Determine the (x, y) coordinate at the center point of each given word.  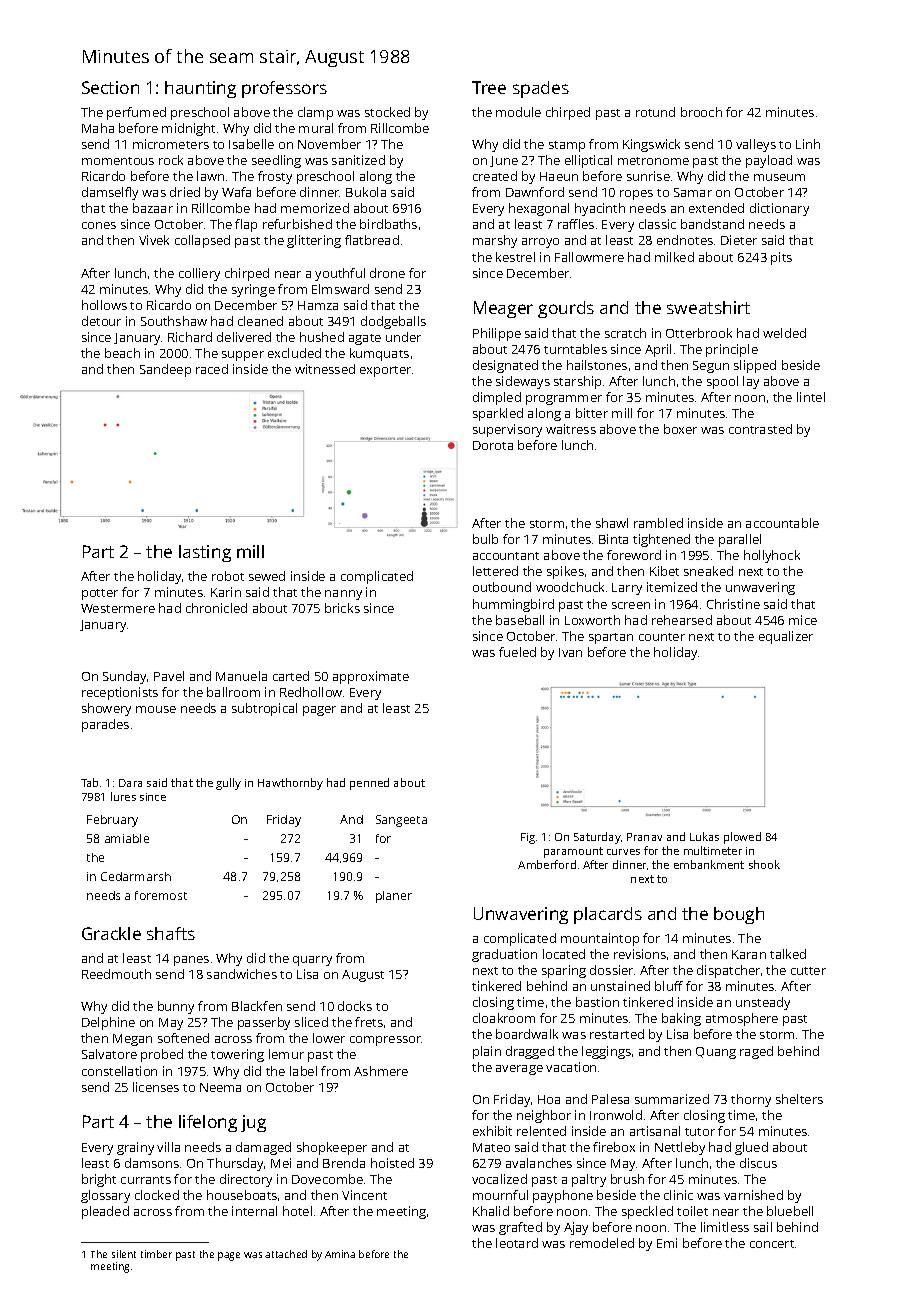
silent (124, 1254)
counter (662, 637)
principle (732, 350)
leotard (517, 1243)
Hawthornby (290, 784)
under (403, 337)
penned (369, 784)
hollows (104, 305)
